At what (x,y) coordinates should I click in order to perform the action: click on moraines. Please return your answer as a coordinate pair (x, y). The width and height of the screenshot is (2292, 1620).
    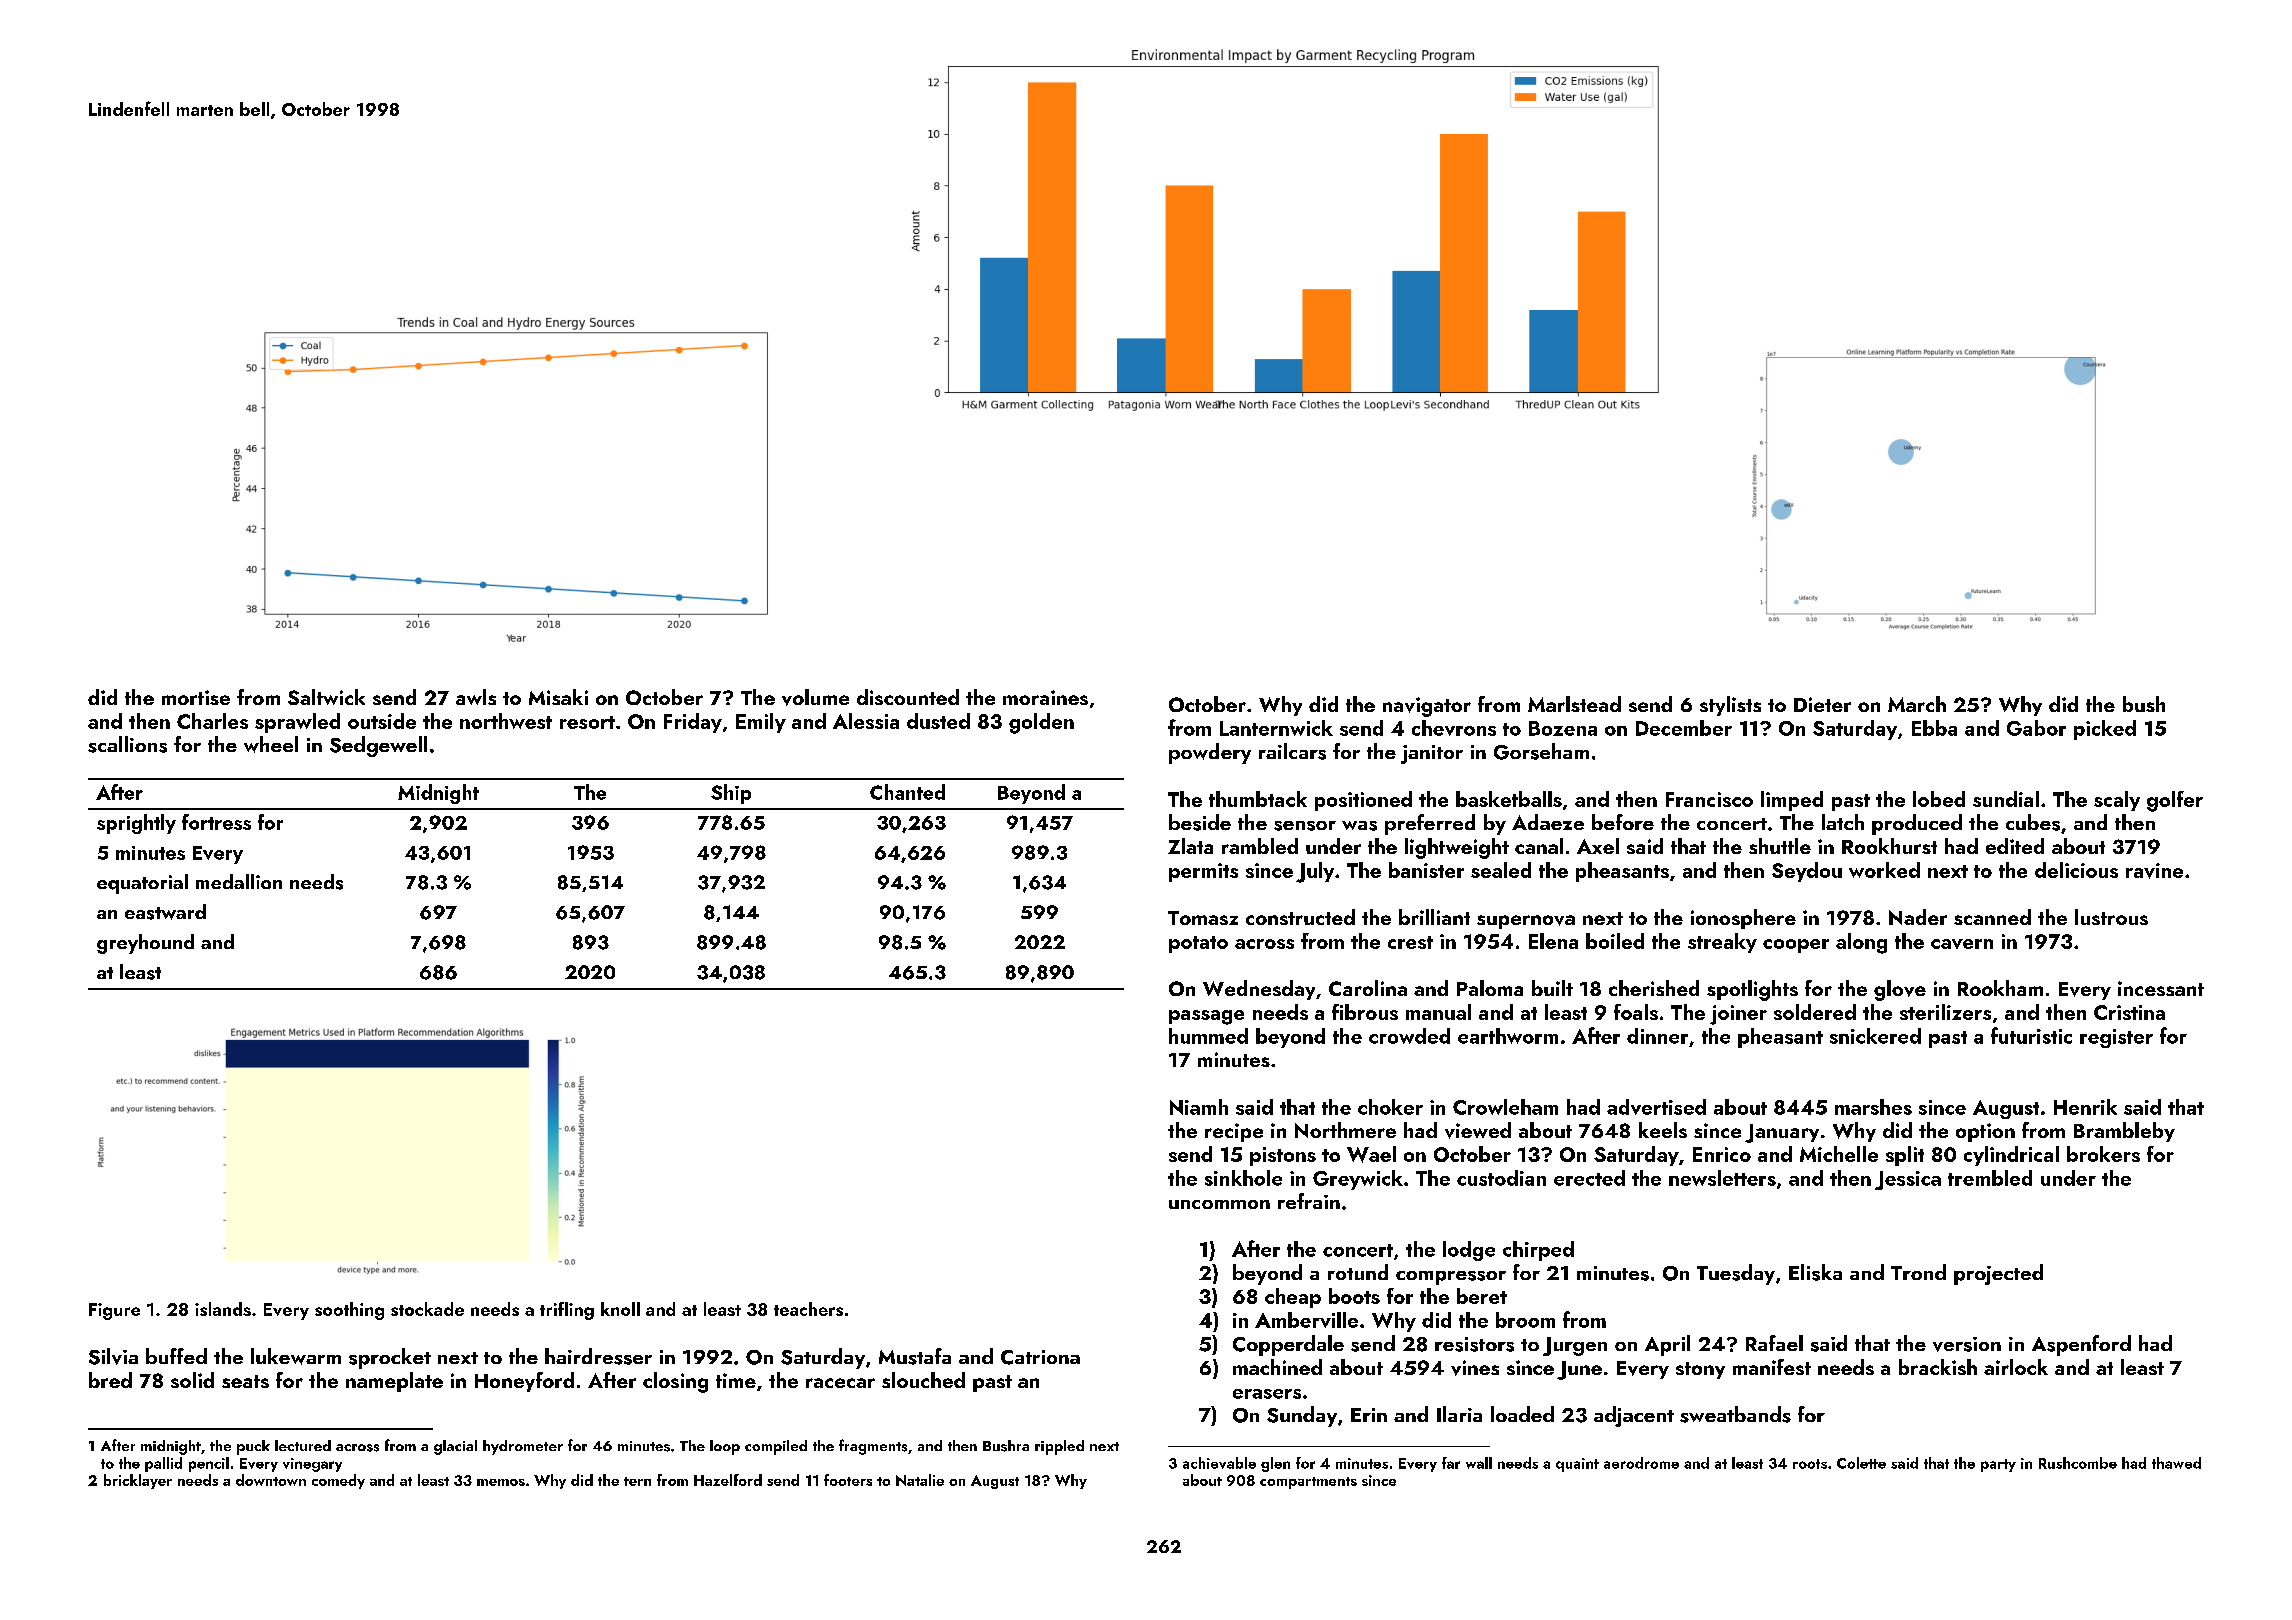
    Looking at the image, I should click on (1045, 697).
